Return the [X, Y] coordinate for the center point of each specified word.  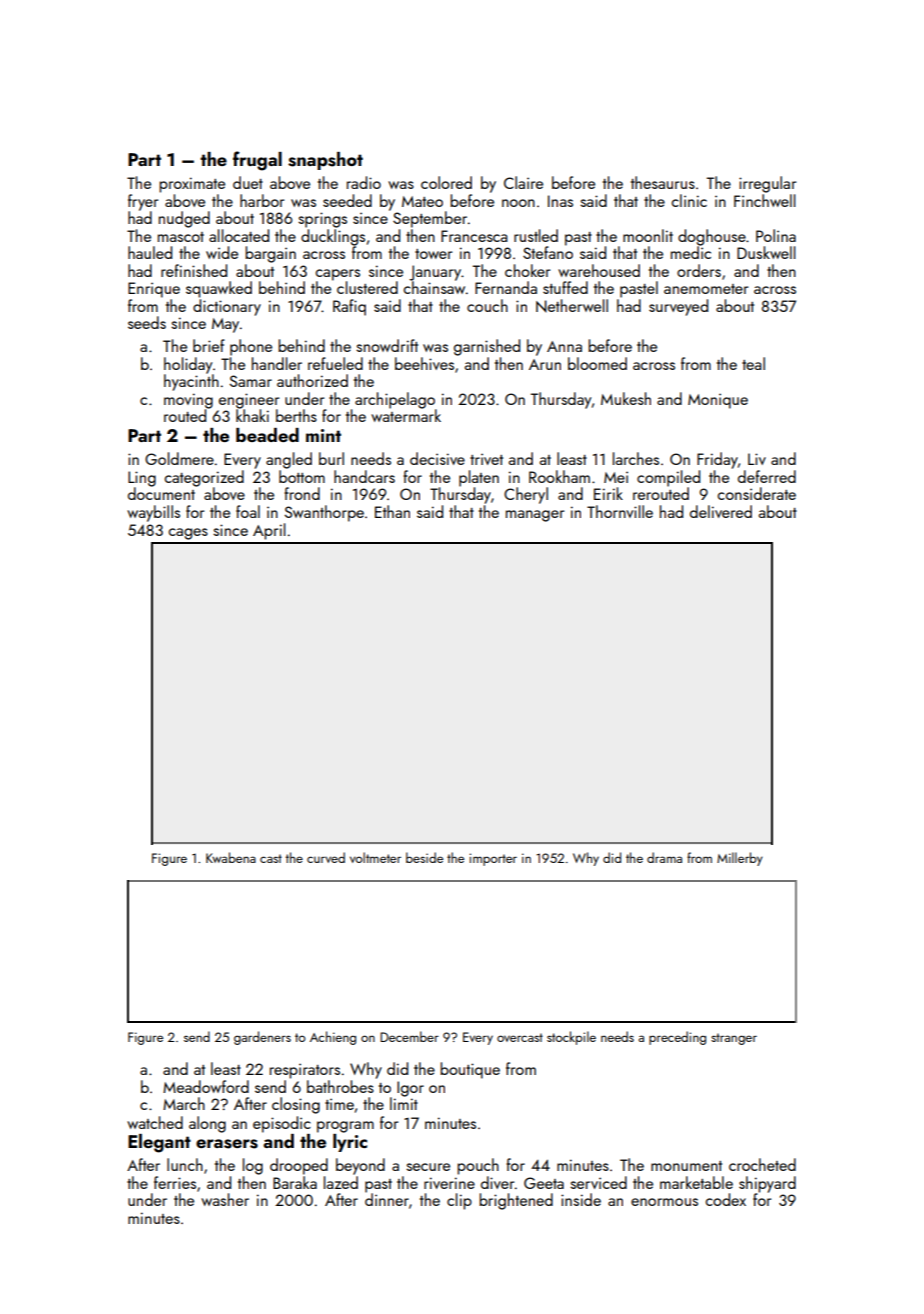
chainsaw [434, 287]
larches [636, 458]
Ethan [392, 511]
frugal [257, 161]
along [207, 1124]
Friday [717, 460]
